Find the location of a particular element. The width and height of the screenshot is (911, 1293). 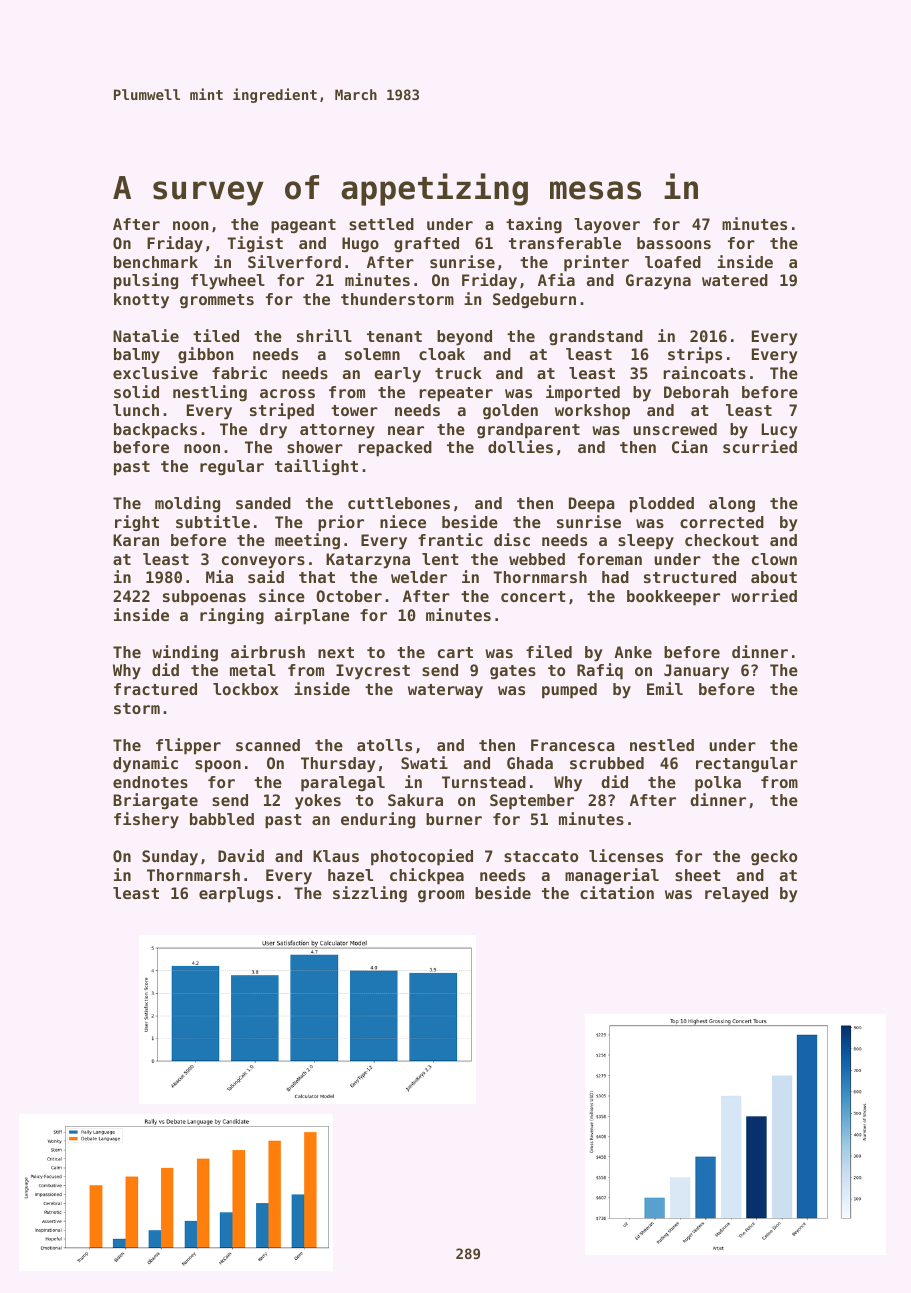

Ghada is located at coordinates (530, 763).
